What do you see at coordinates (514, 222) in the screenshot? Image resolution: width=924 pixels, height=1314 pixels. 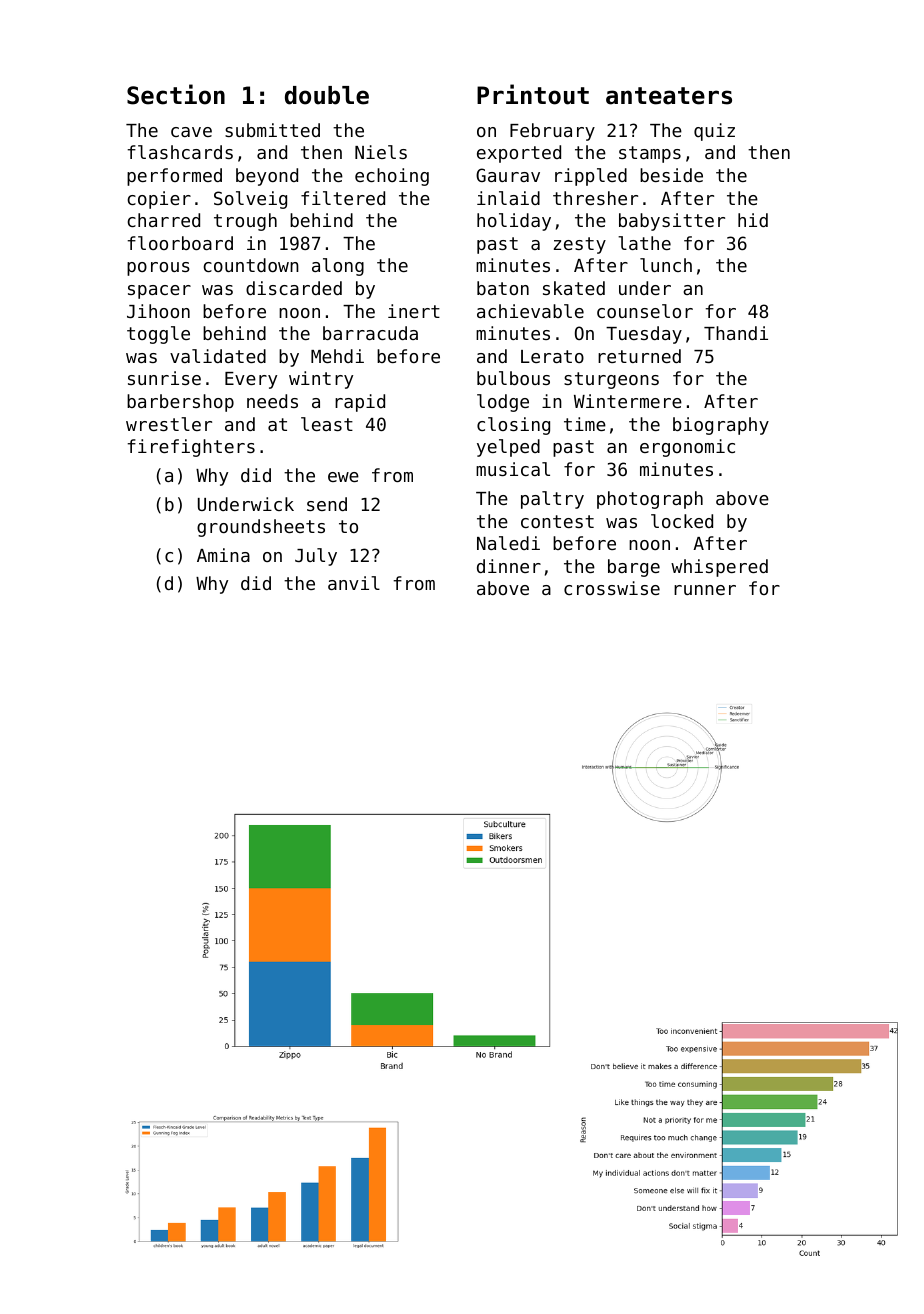 I see `holiday` at bounding box center [514, 222].
